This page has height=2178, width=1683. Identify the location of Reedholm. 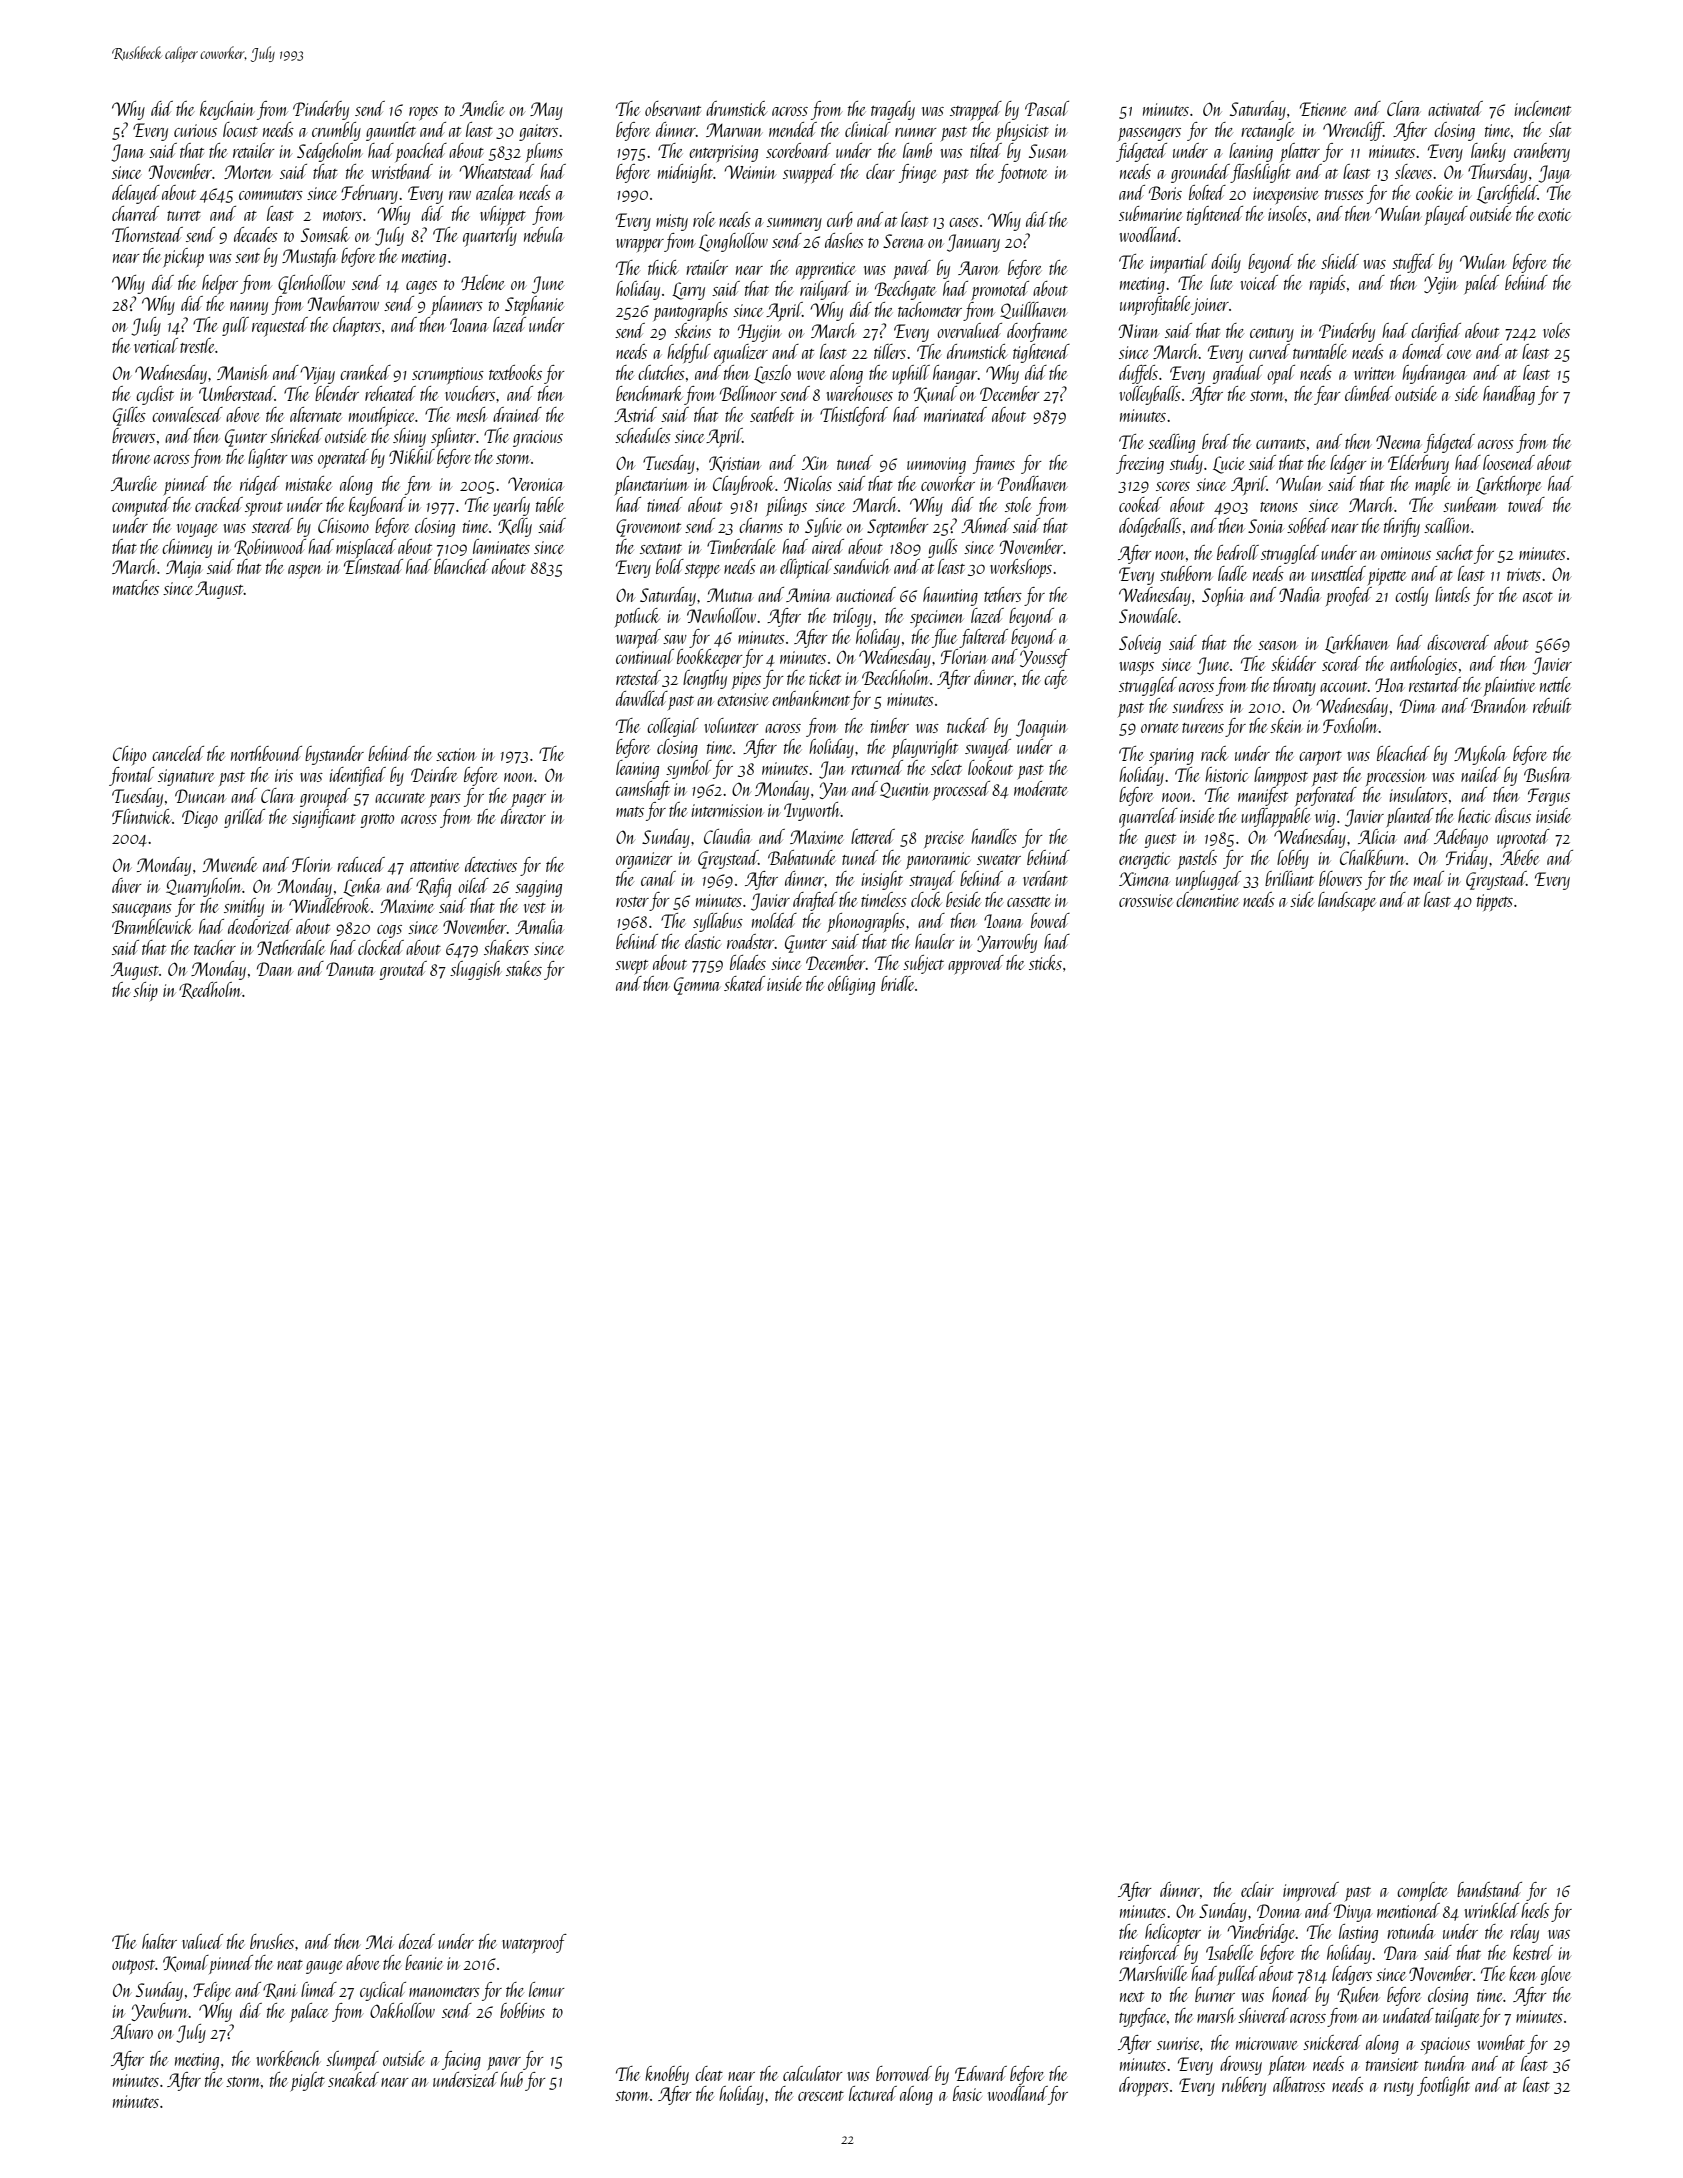
(210, 990).
